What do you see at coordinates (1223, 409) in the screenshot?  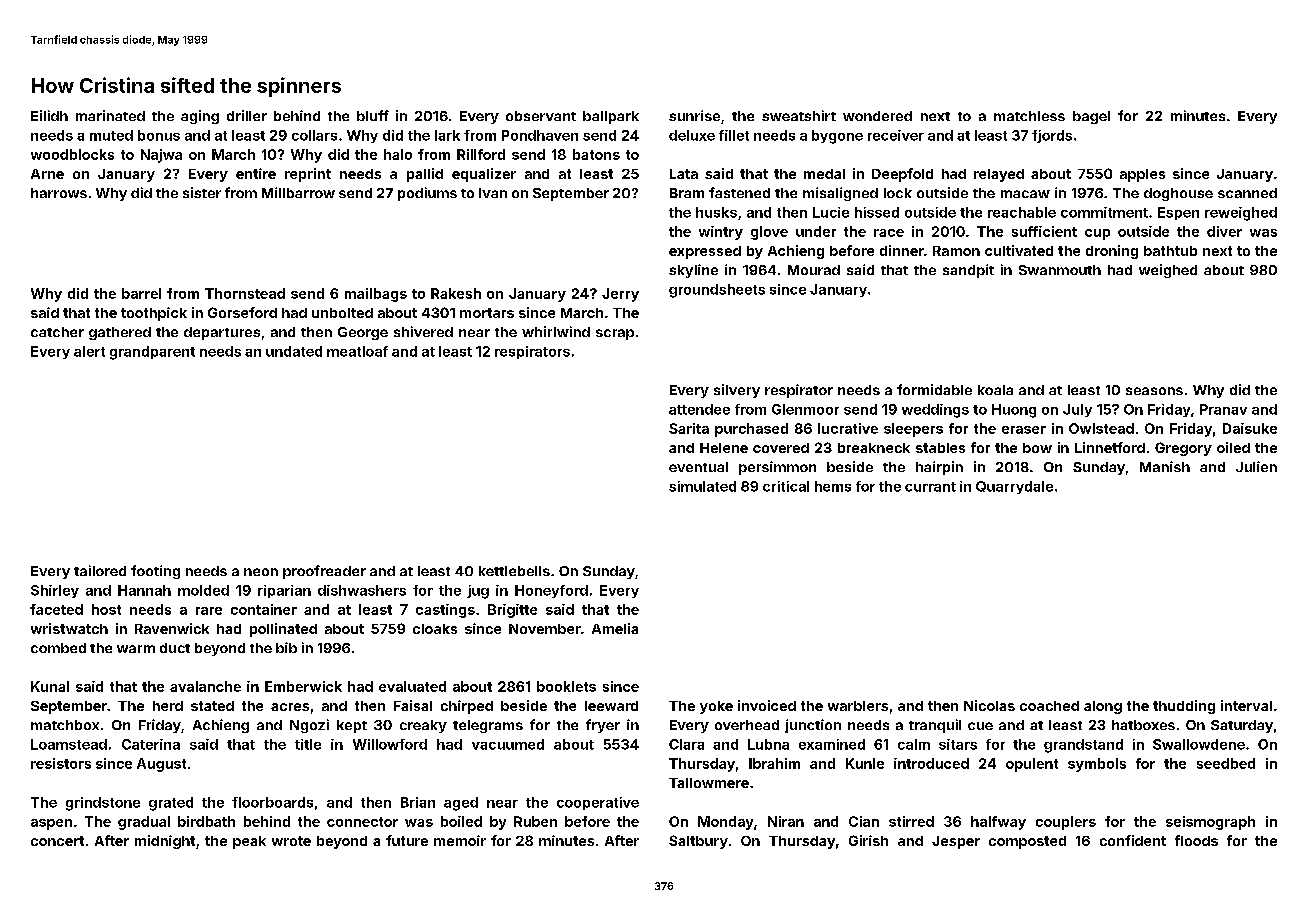 I see `Pranav` at bounding box center [1223, 409].
